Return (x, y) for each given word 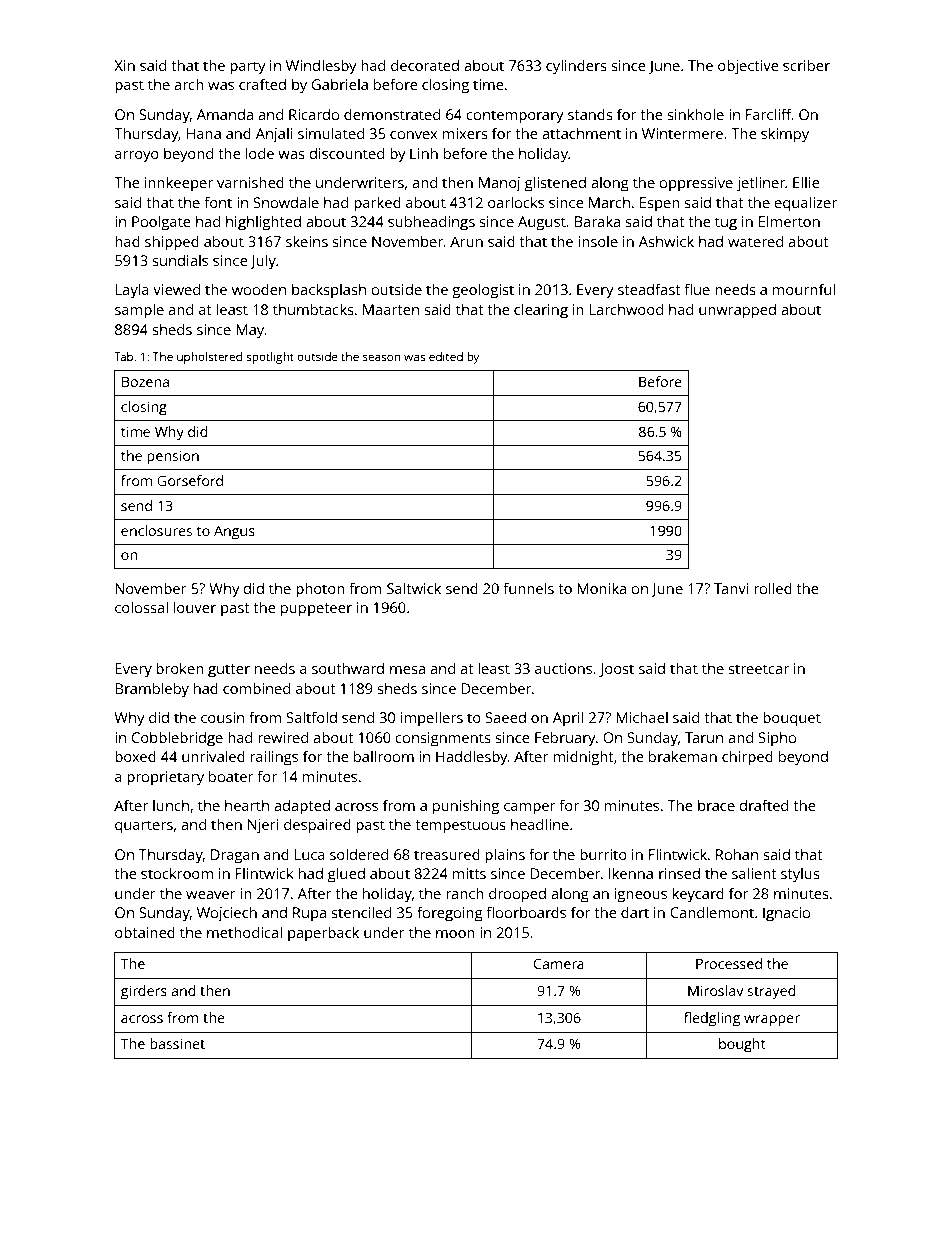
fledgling (712, 1019)
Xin (124, 65)
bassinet (177, 1043)
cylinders (576, 67)
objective (748, 67)
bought (742, 1045)
